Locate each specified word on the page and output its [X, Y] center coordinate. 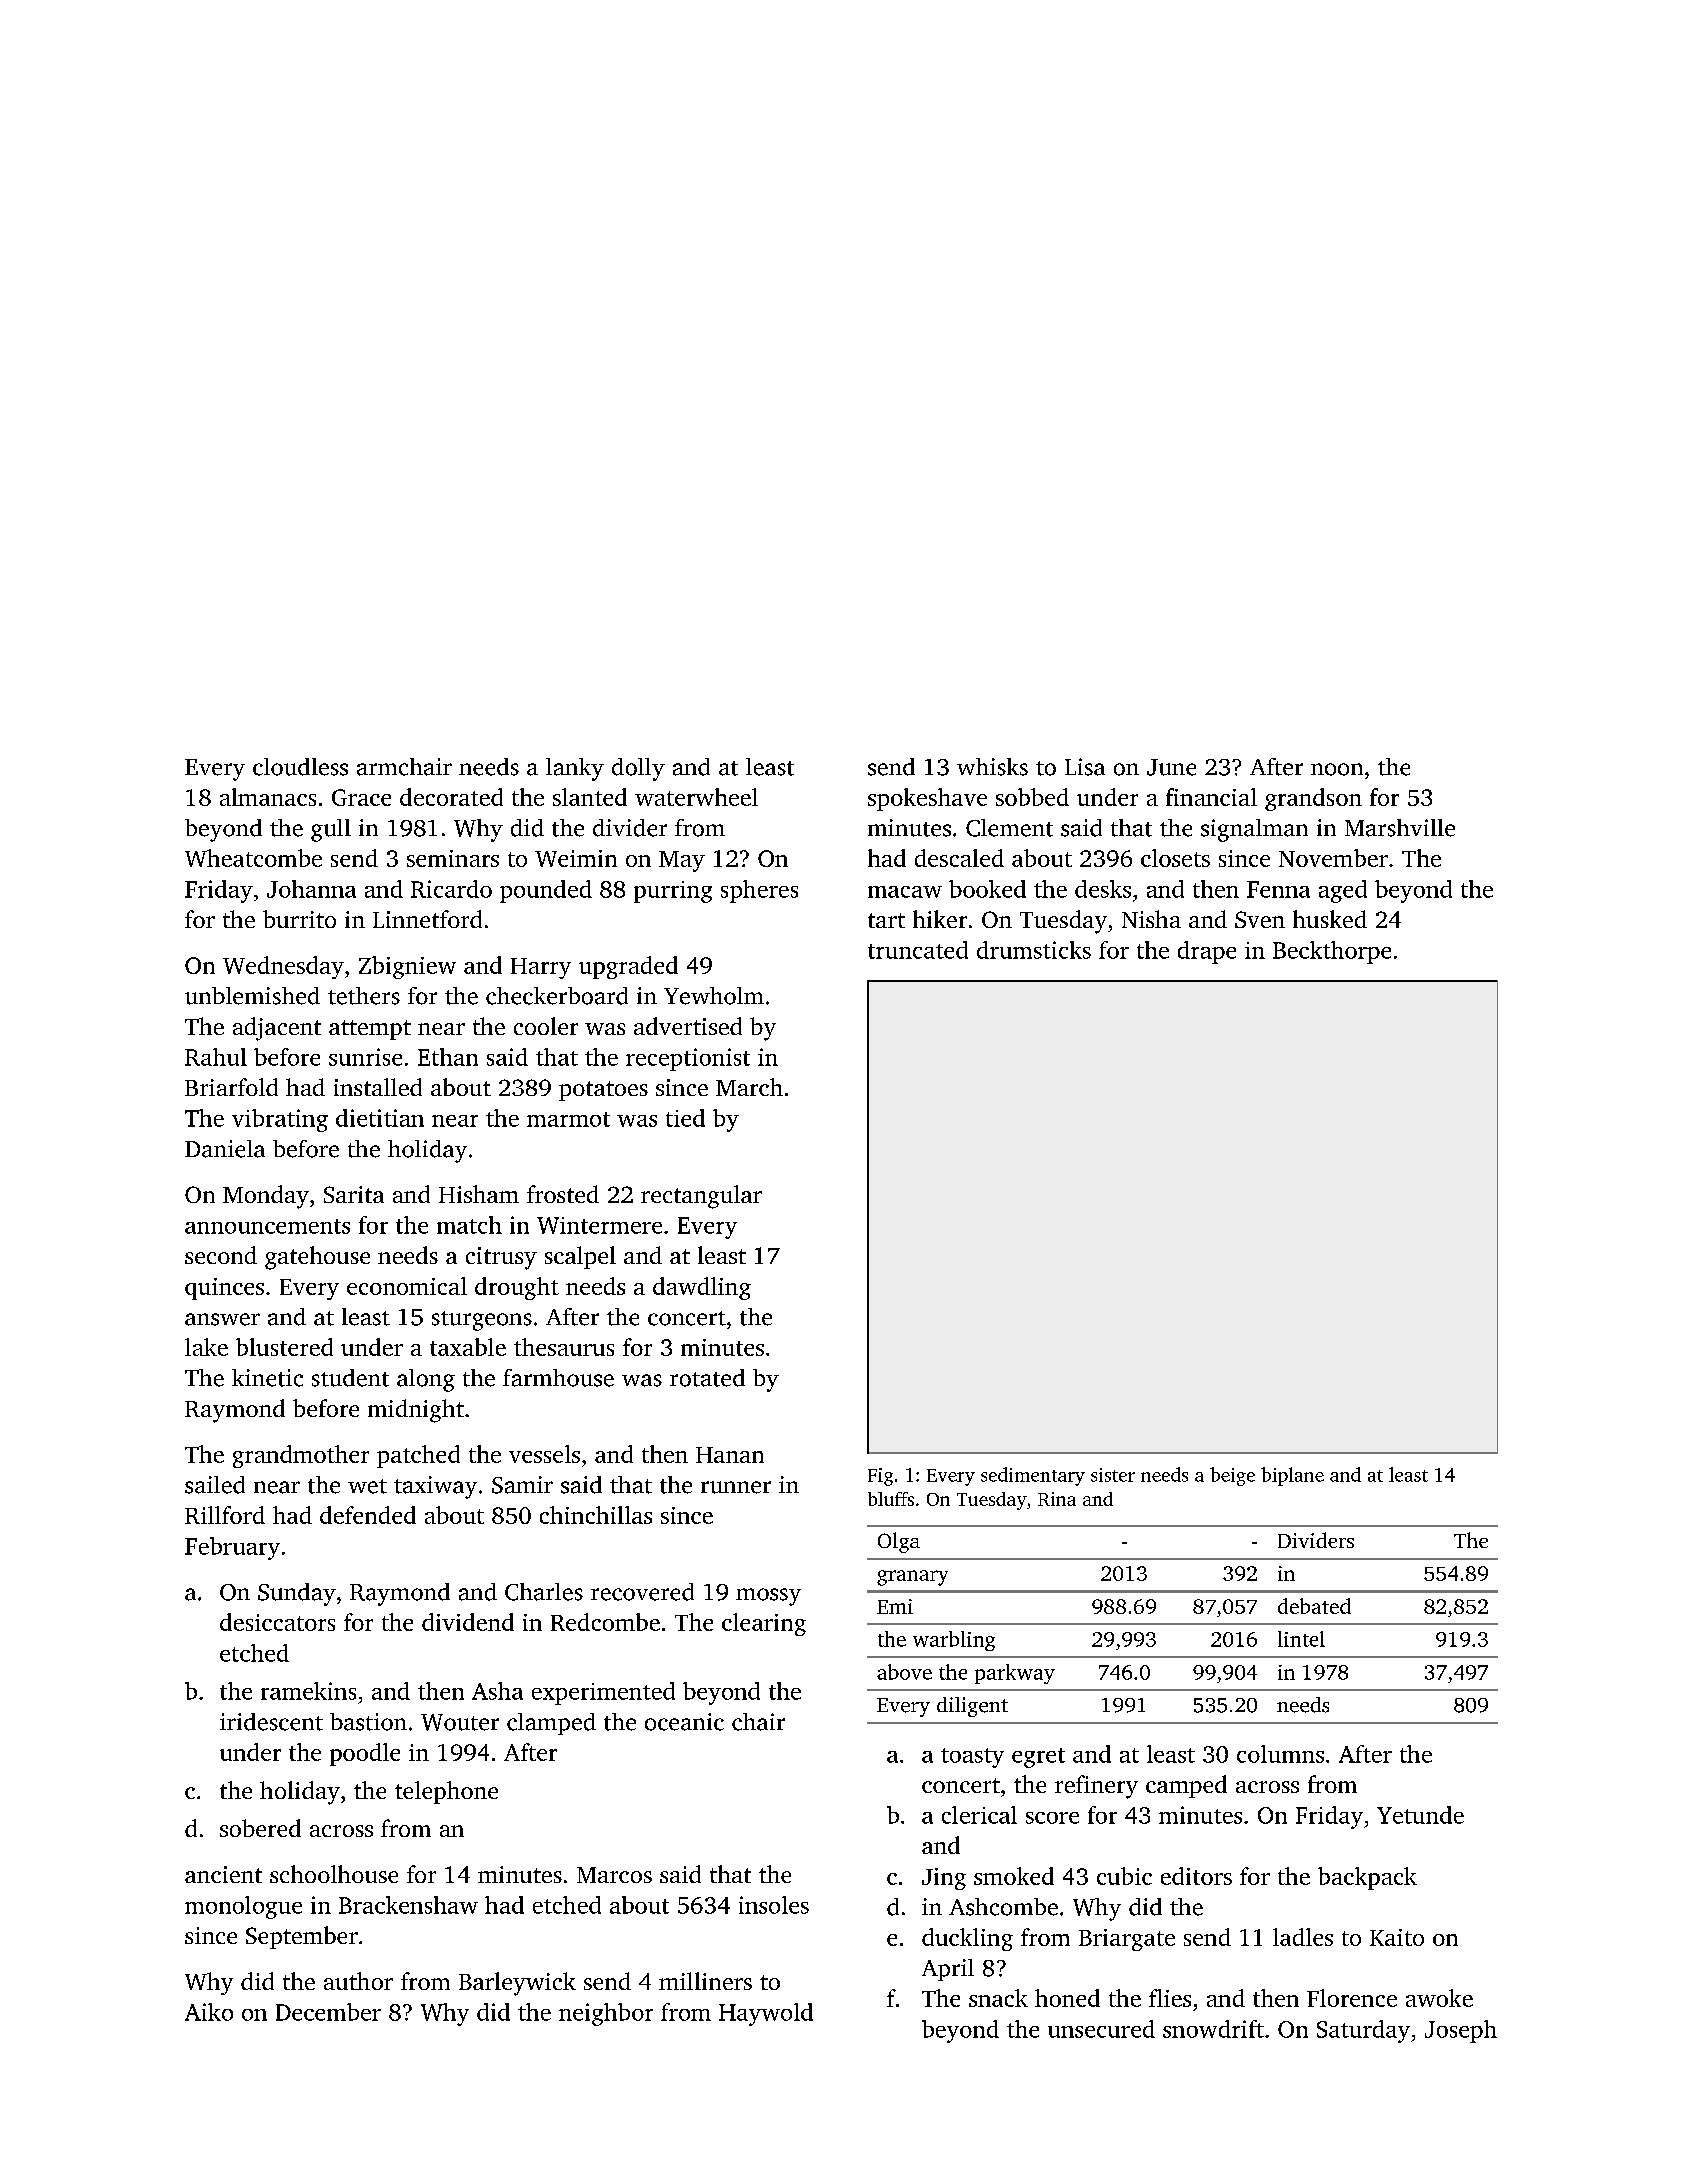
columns [1280, 1754]
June [1171, 767]
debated [1314, 1606]
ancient [223, 1874]
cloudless [300, 767]
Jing [944, 1879]
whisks [992, 767]
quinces [224, 1289]
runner [736, 1487]
